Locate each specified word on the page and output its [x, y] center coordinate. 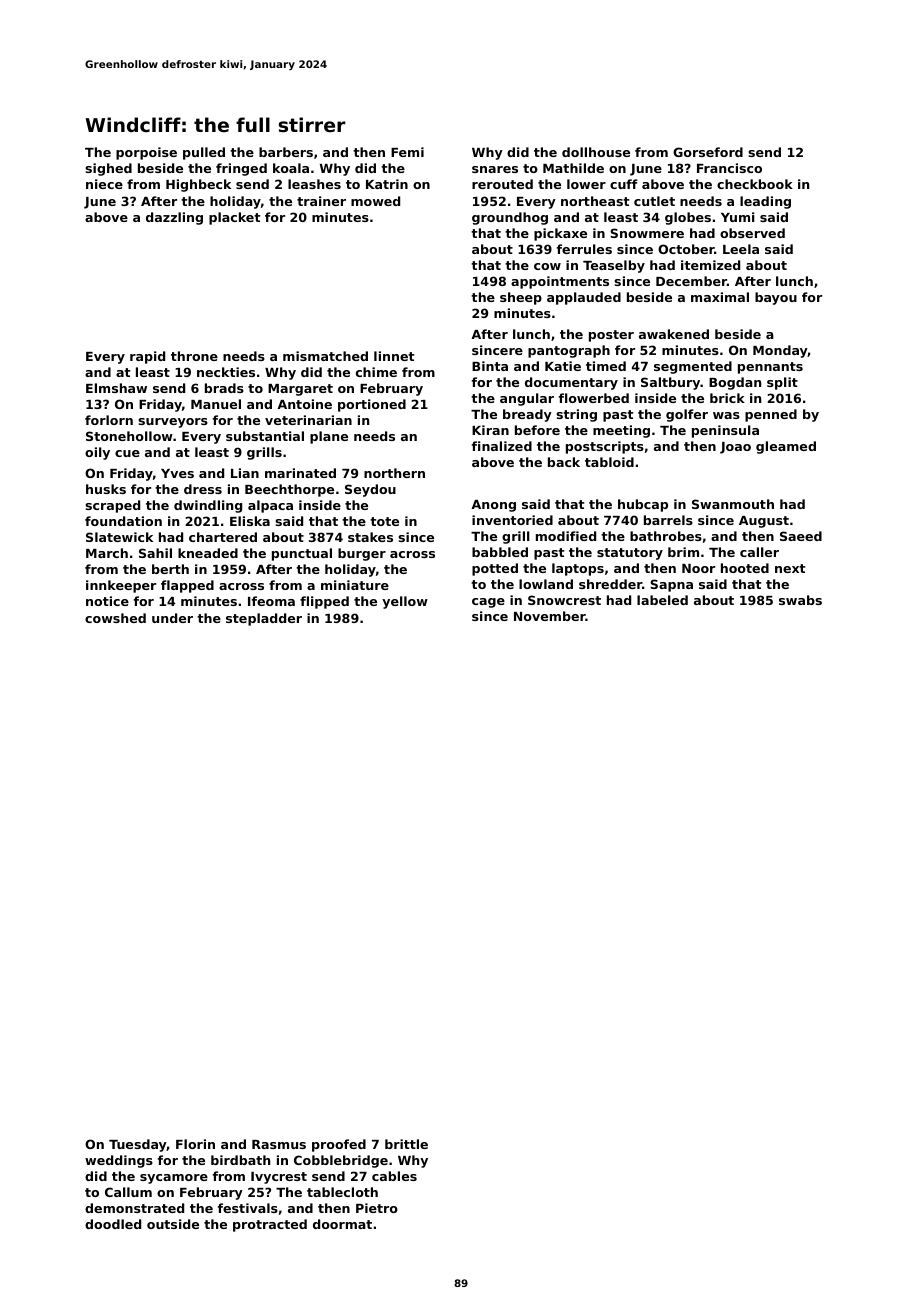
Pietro [377, 1208]
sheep [521, 298]
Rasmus [279, 1144]
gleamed [786, 447]
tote [384, 521]
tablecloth [342, 1192]
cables [394, 1176]
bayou [776, 298]
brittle [406, 1144]
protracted [270, 1225]
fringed [241, 169]
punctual [302, 554]
